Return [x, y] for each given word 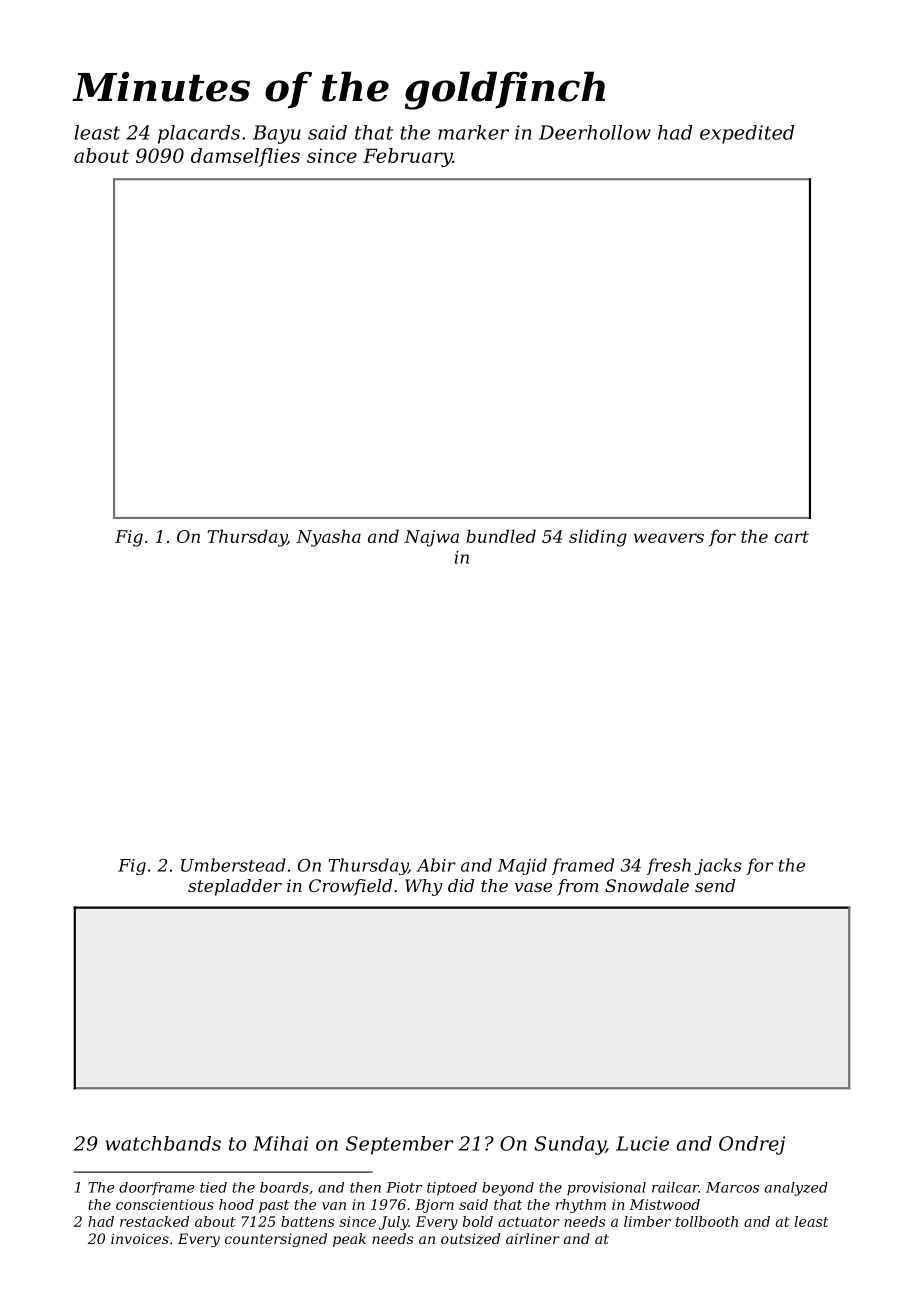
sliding [598, 538]
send [715, 885]
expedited [747, 134]
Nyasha [328, 538]
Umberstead [233, 865]
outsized [470, 1239]
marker [473, 132]
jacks [718, 866]
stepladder [235, 887]
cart [792, 537]
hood [236, 1204]
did [461, 885]
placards [199, 134]
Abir [436, 865]
